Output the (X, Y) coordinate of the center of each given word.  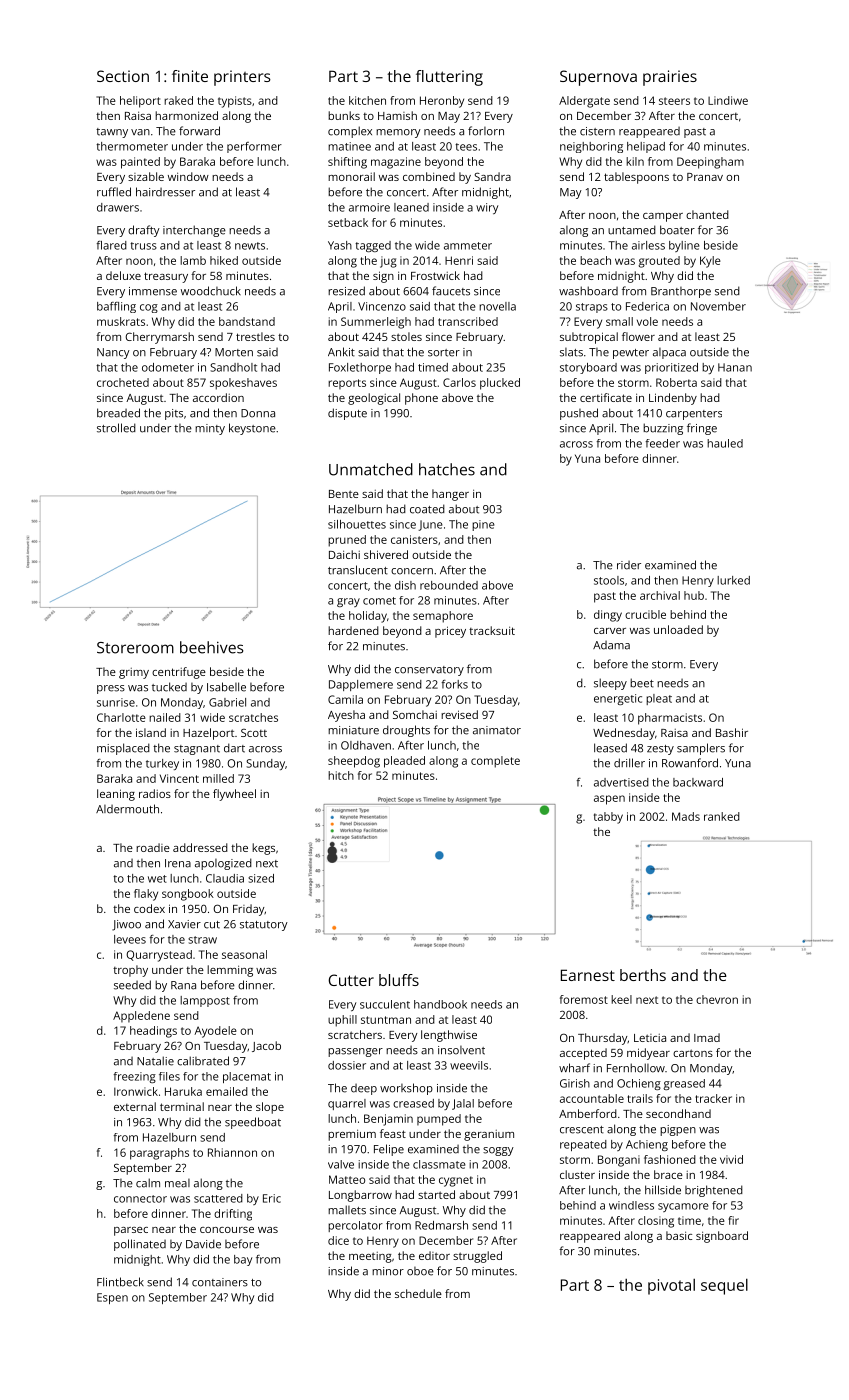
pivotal (671, 1287)
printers (242, 78)
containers (220, 1282)
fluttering (449, 78)
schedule (418, 1293)
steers (674, 101)
